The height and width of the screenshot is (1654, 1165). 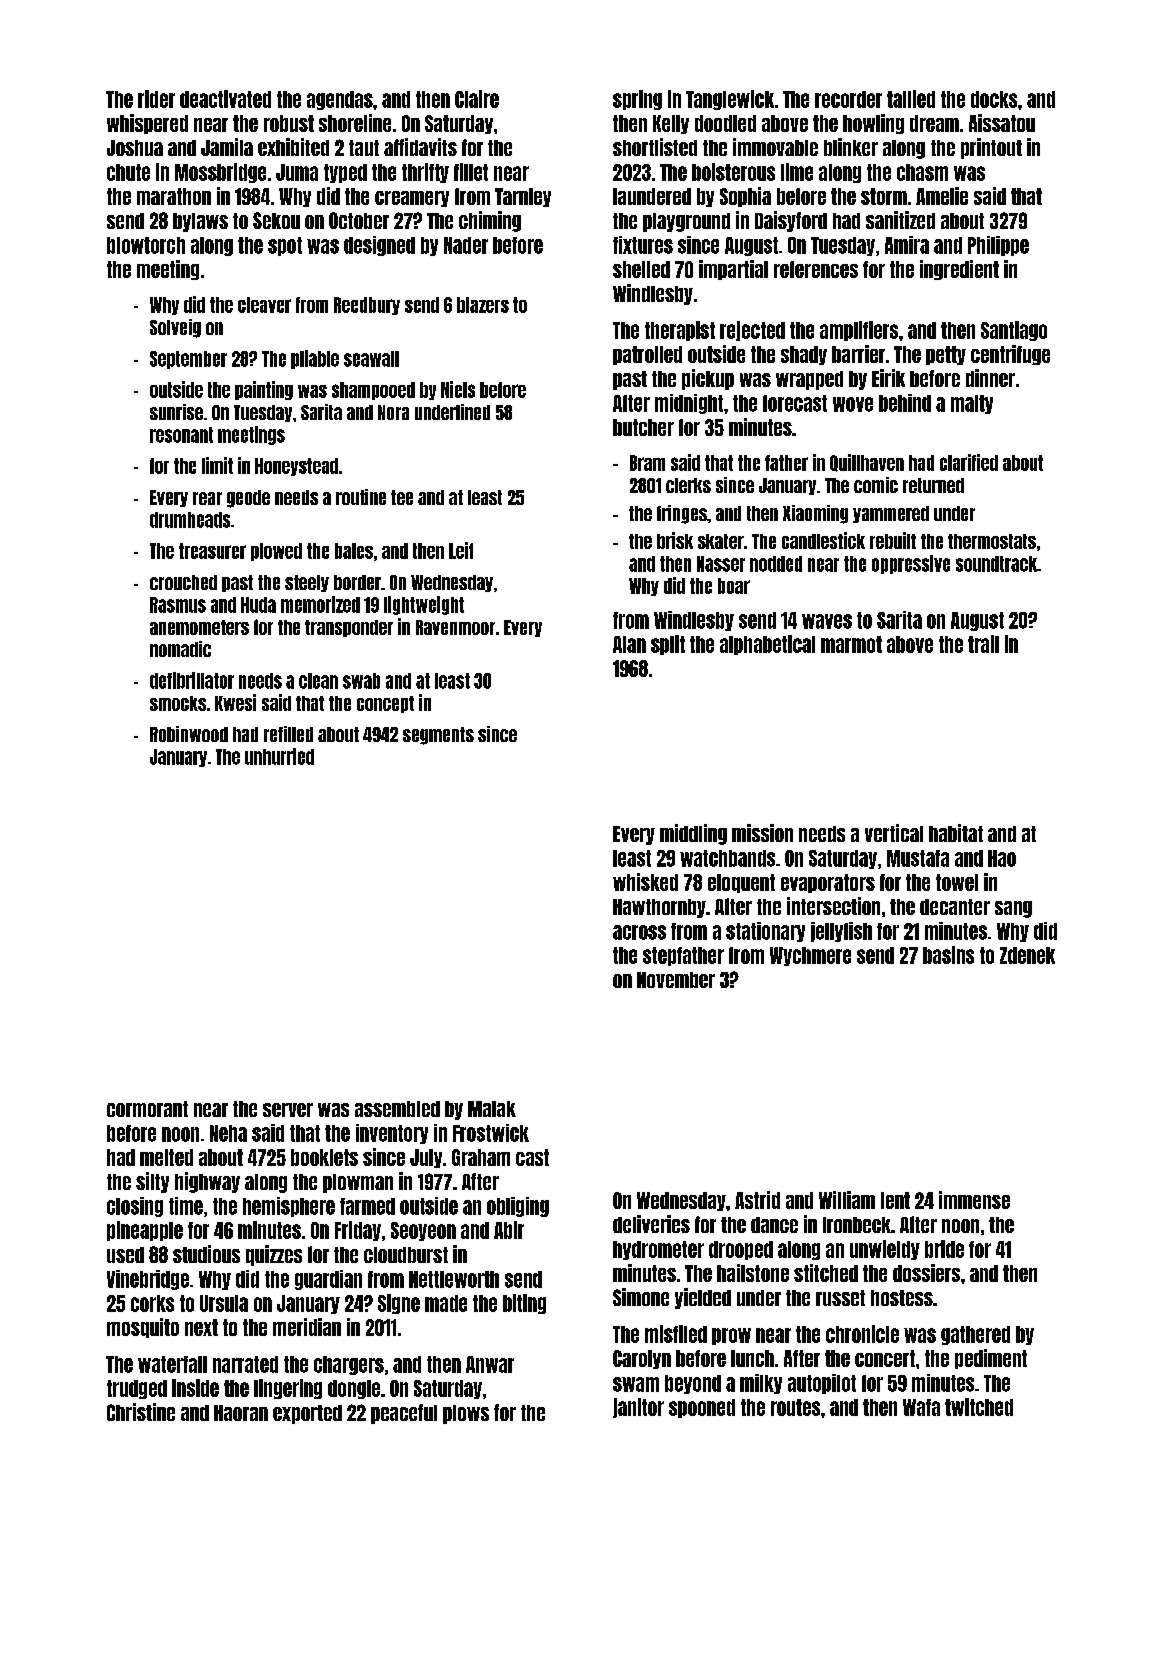 I want to click on rider, so click(x=156, y=99).
